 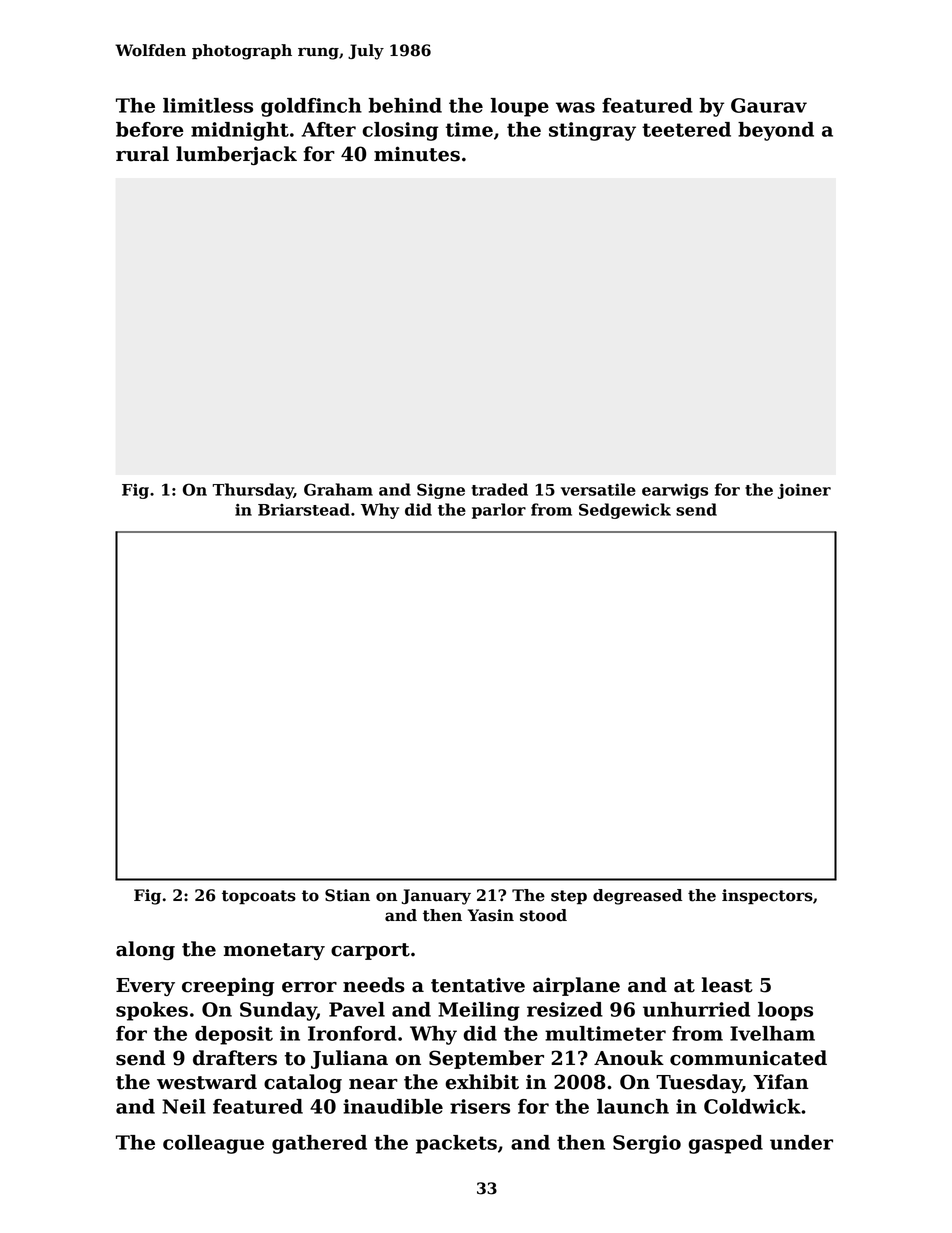 I want to click on topcoats, so click(x=259, y=897).
